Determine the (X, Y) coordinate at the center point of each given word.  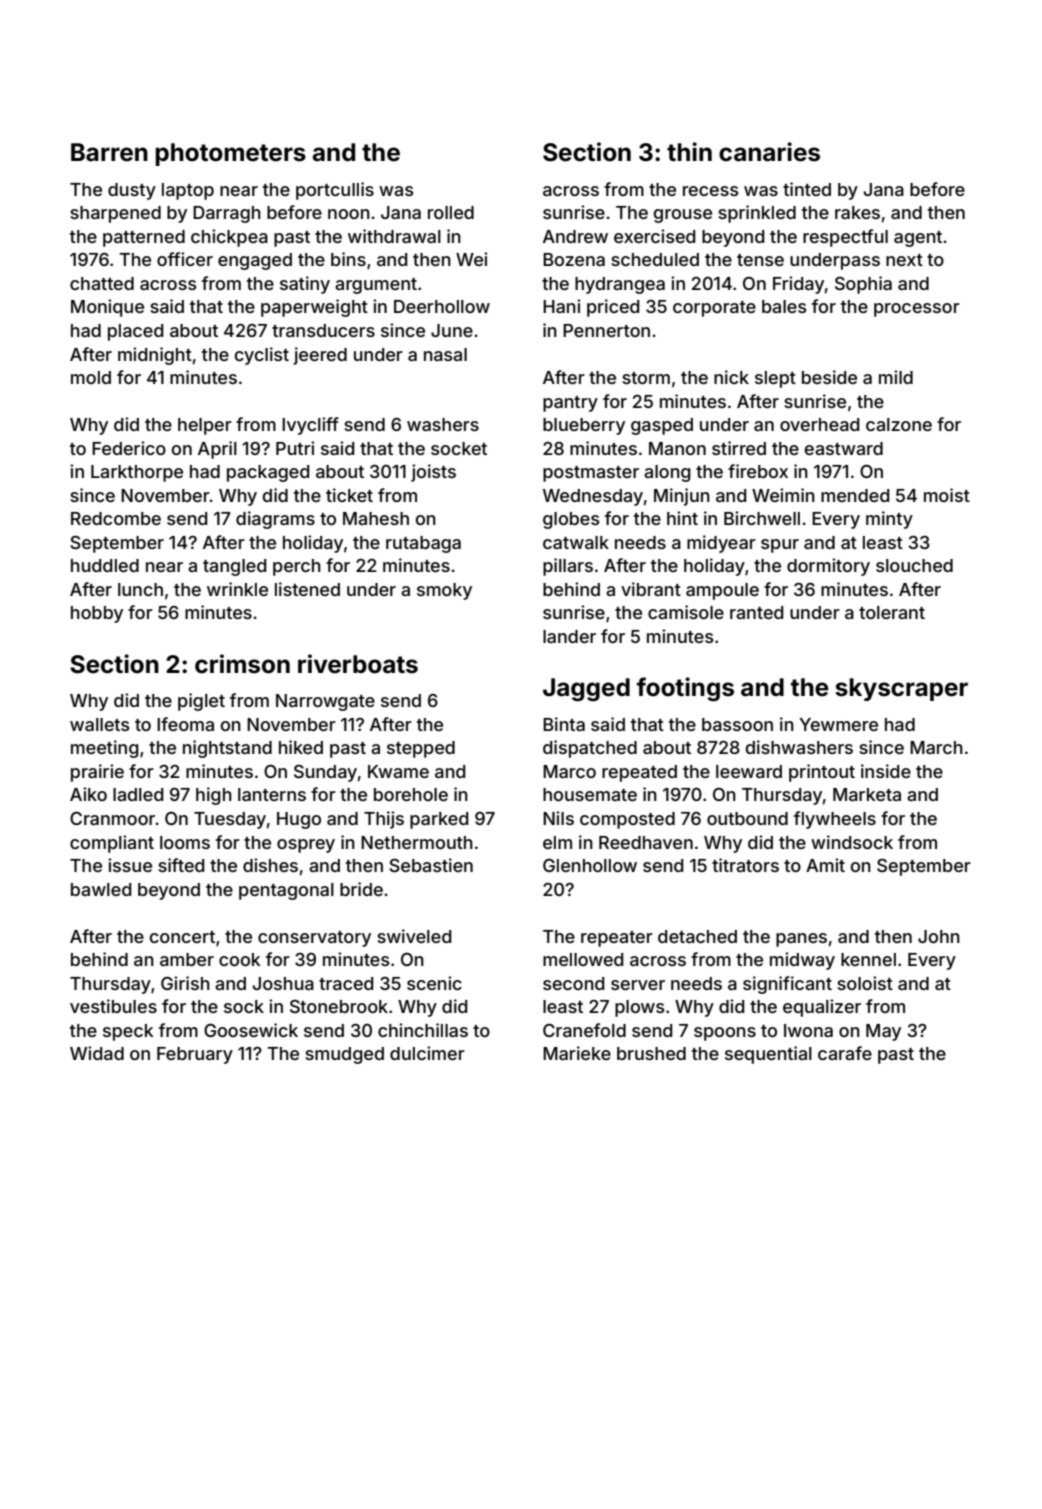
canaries (769, 152)
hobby (97, 614)
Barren (109, 152)
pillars (568, 567)
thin (689, 151)
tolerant (892, 612)
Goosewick (251, 1030)
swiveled (414, 936)
